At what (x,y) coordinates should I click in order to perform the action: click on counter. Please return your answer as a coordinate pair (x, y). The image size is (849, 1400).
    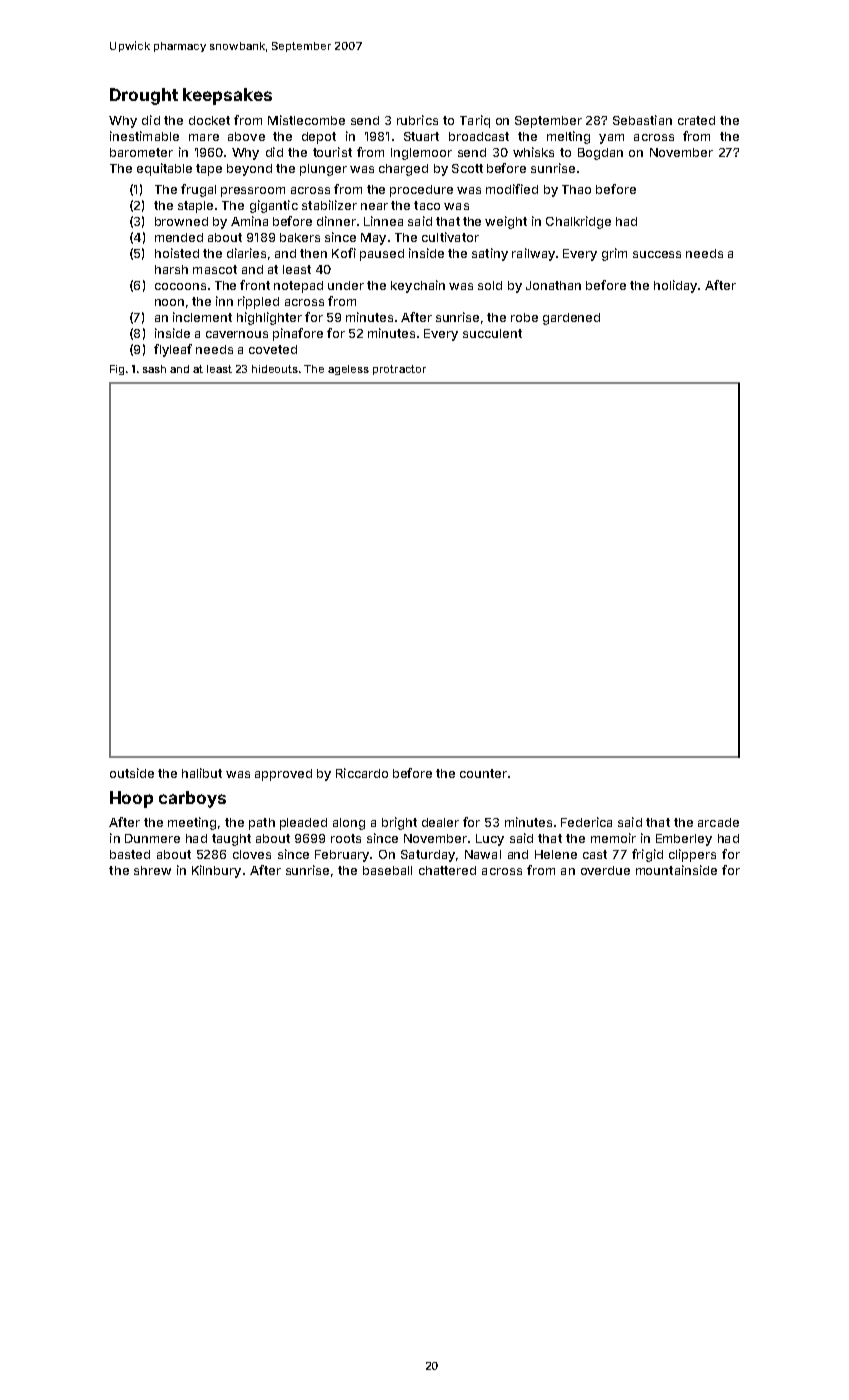
    Looking at the image, I should click on (483, 773).
